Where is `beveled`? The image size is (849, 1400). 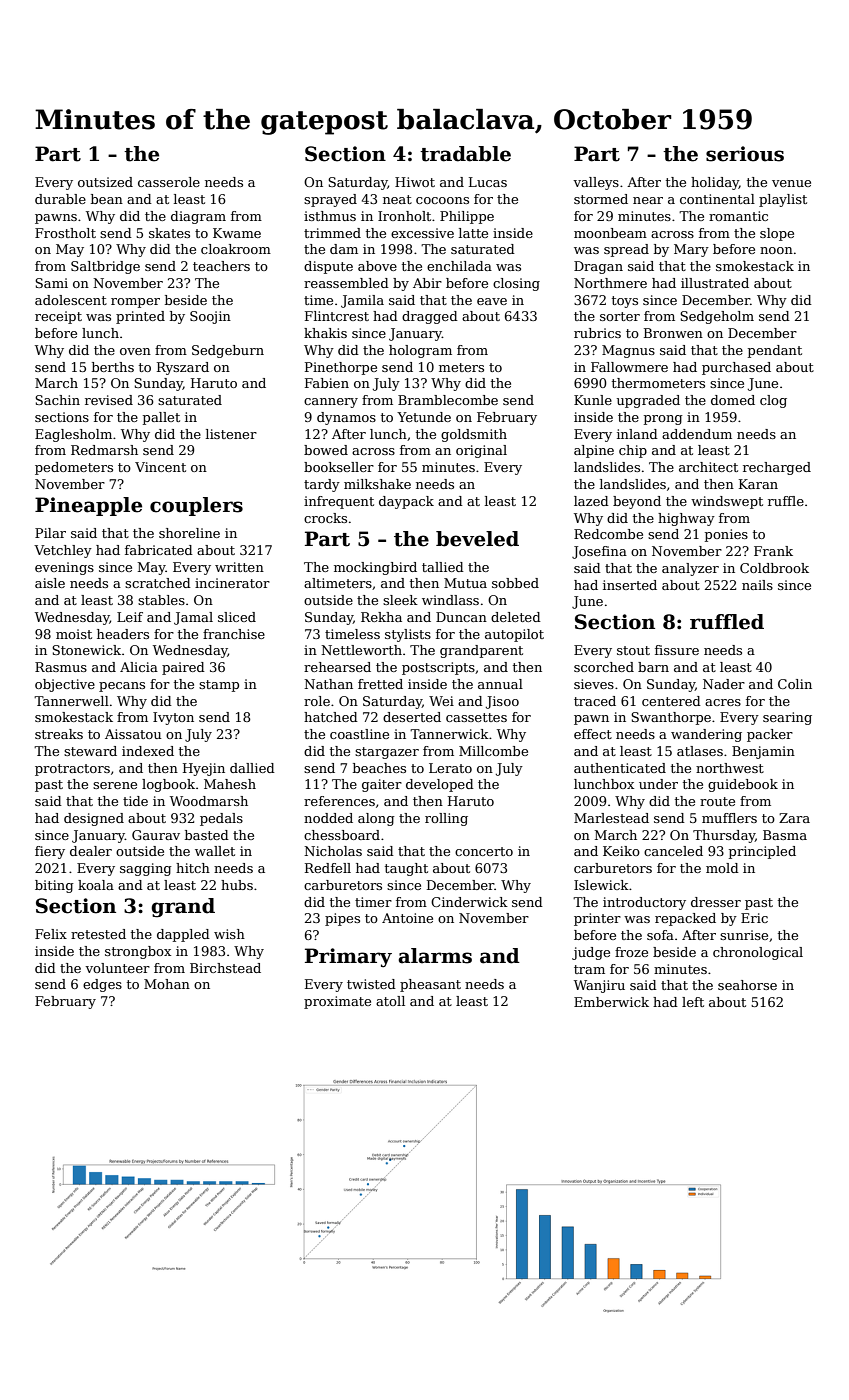
beveled is located at coordinates (477, 539).
